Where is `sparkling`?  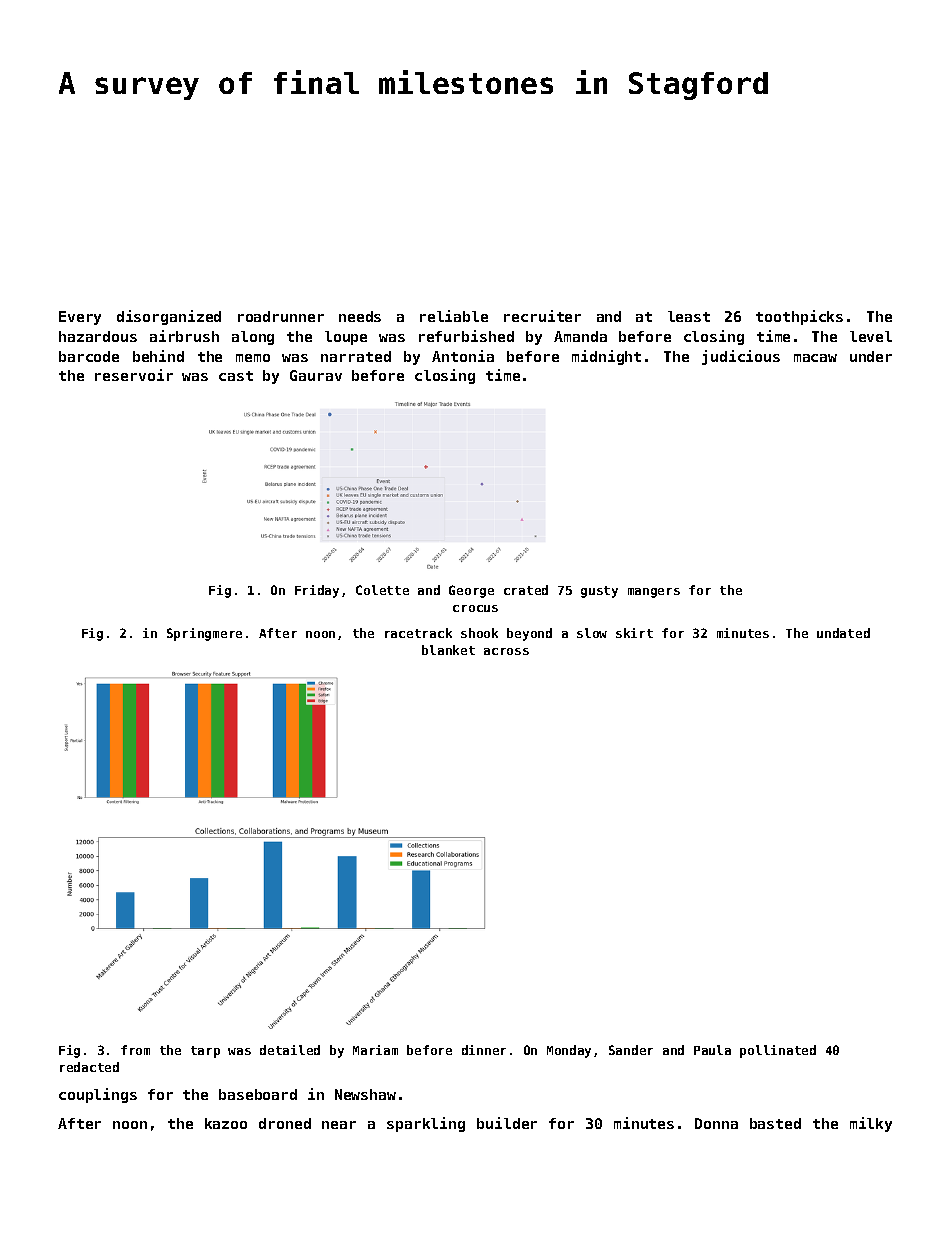
sparkling is located at coordinates (426, 1124).
